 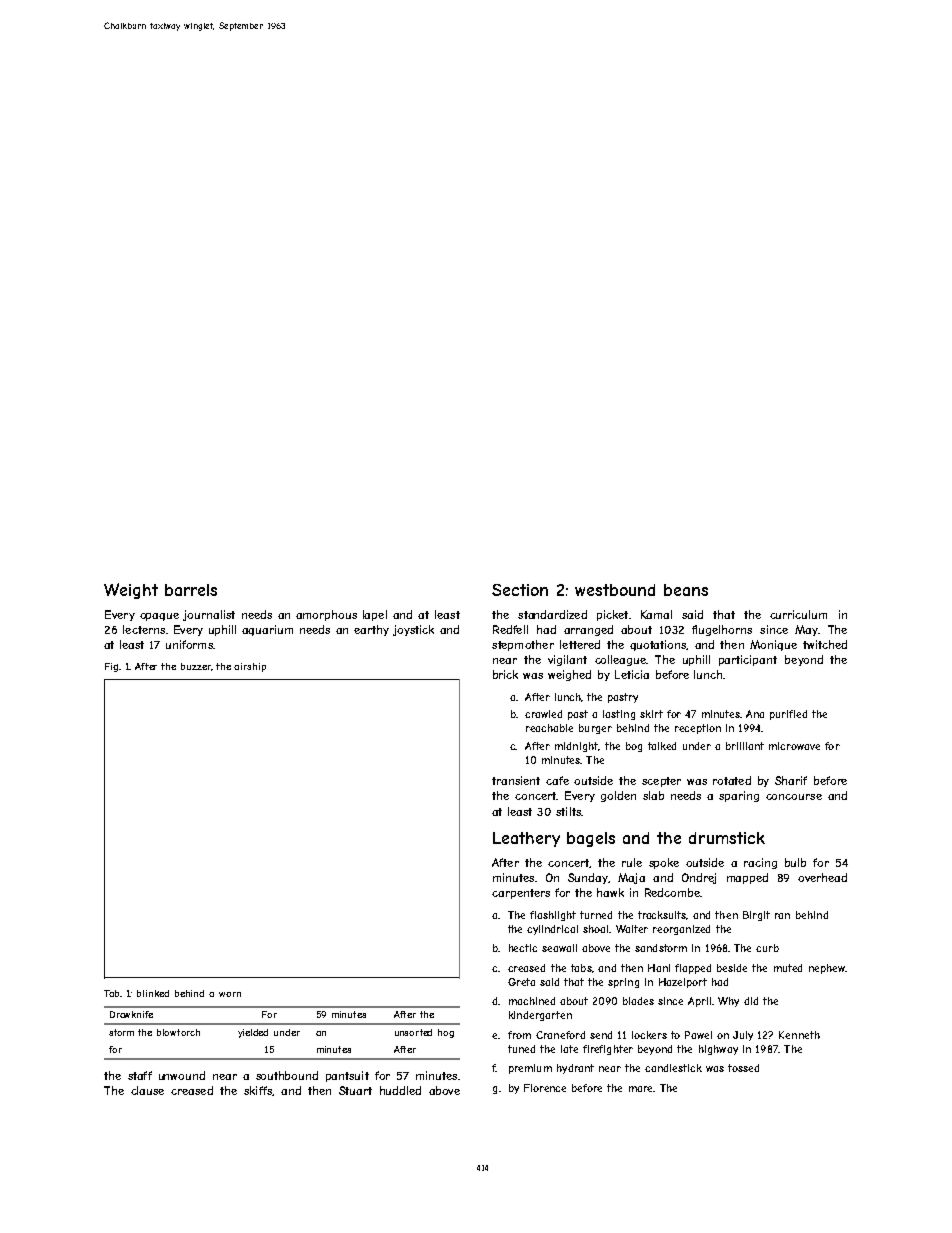 What do you see at coordinates (521, 894) in the screenshot?
I see `carpenters` at bounding box center [521, 894].
